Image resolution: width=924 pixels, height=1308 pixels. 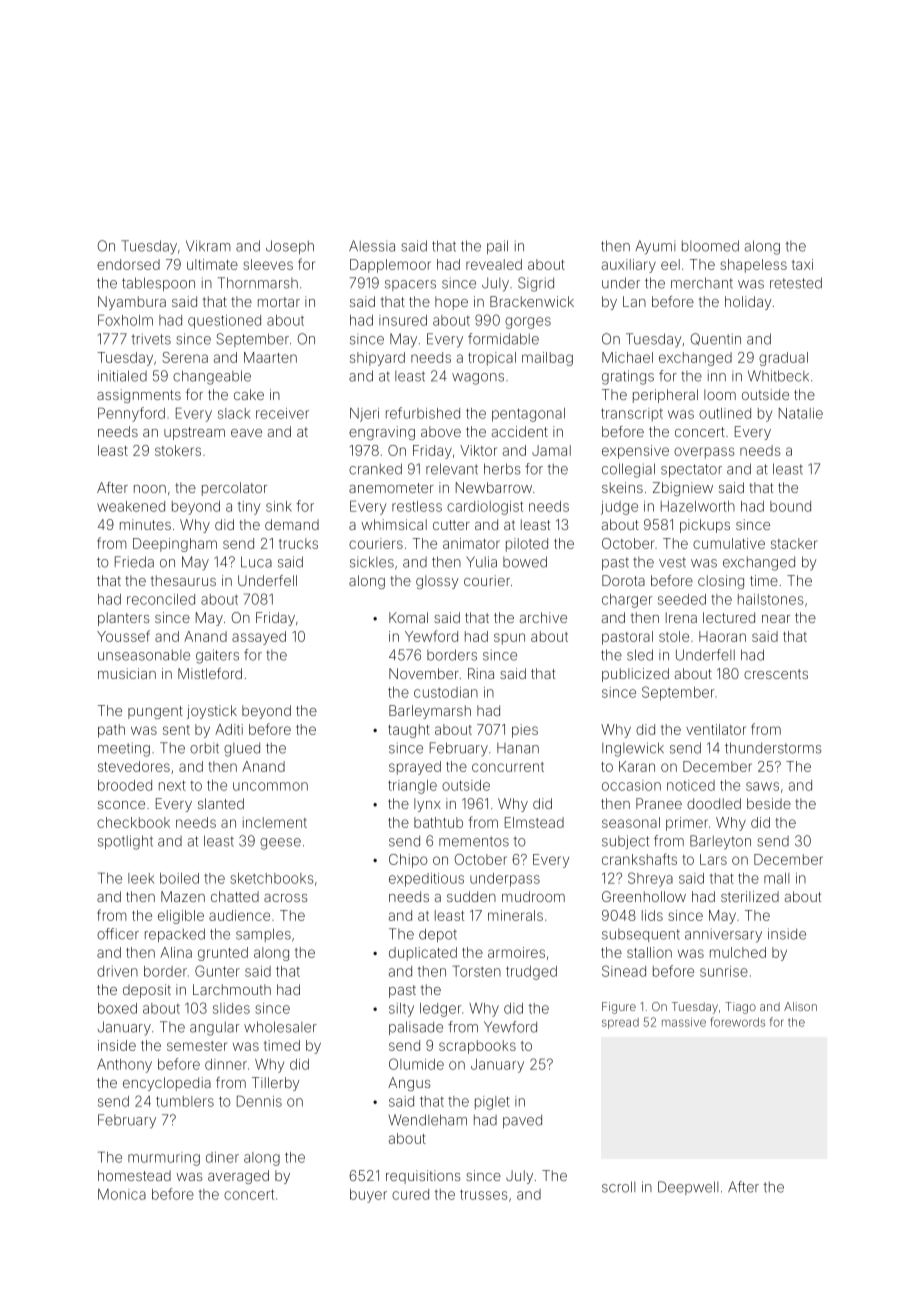 What do you see at coordinates (232, 989) in the screenshot?
I see `Larchmouth` at bounding box center [232, 989].
